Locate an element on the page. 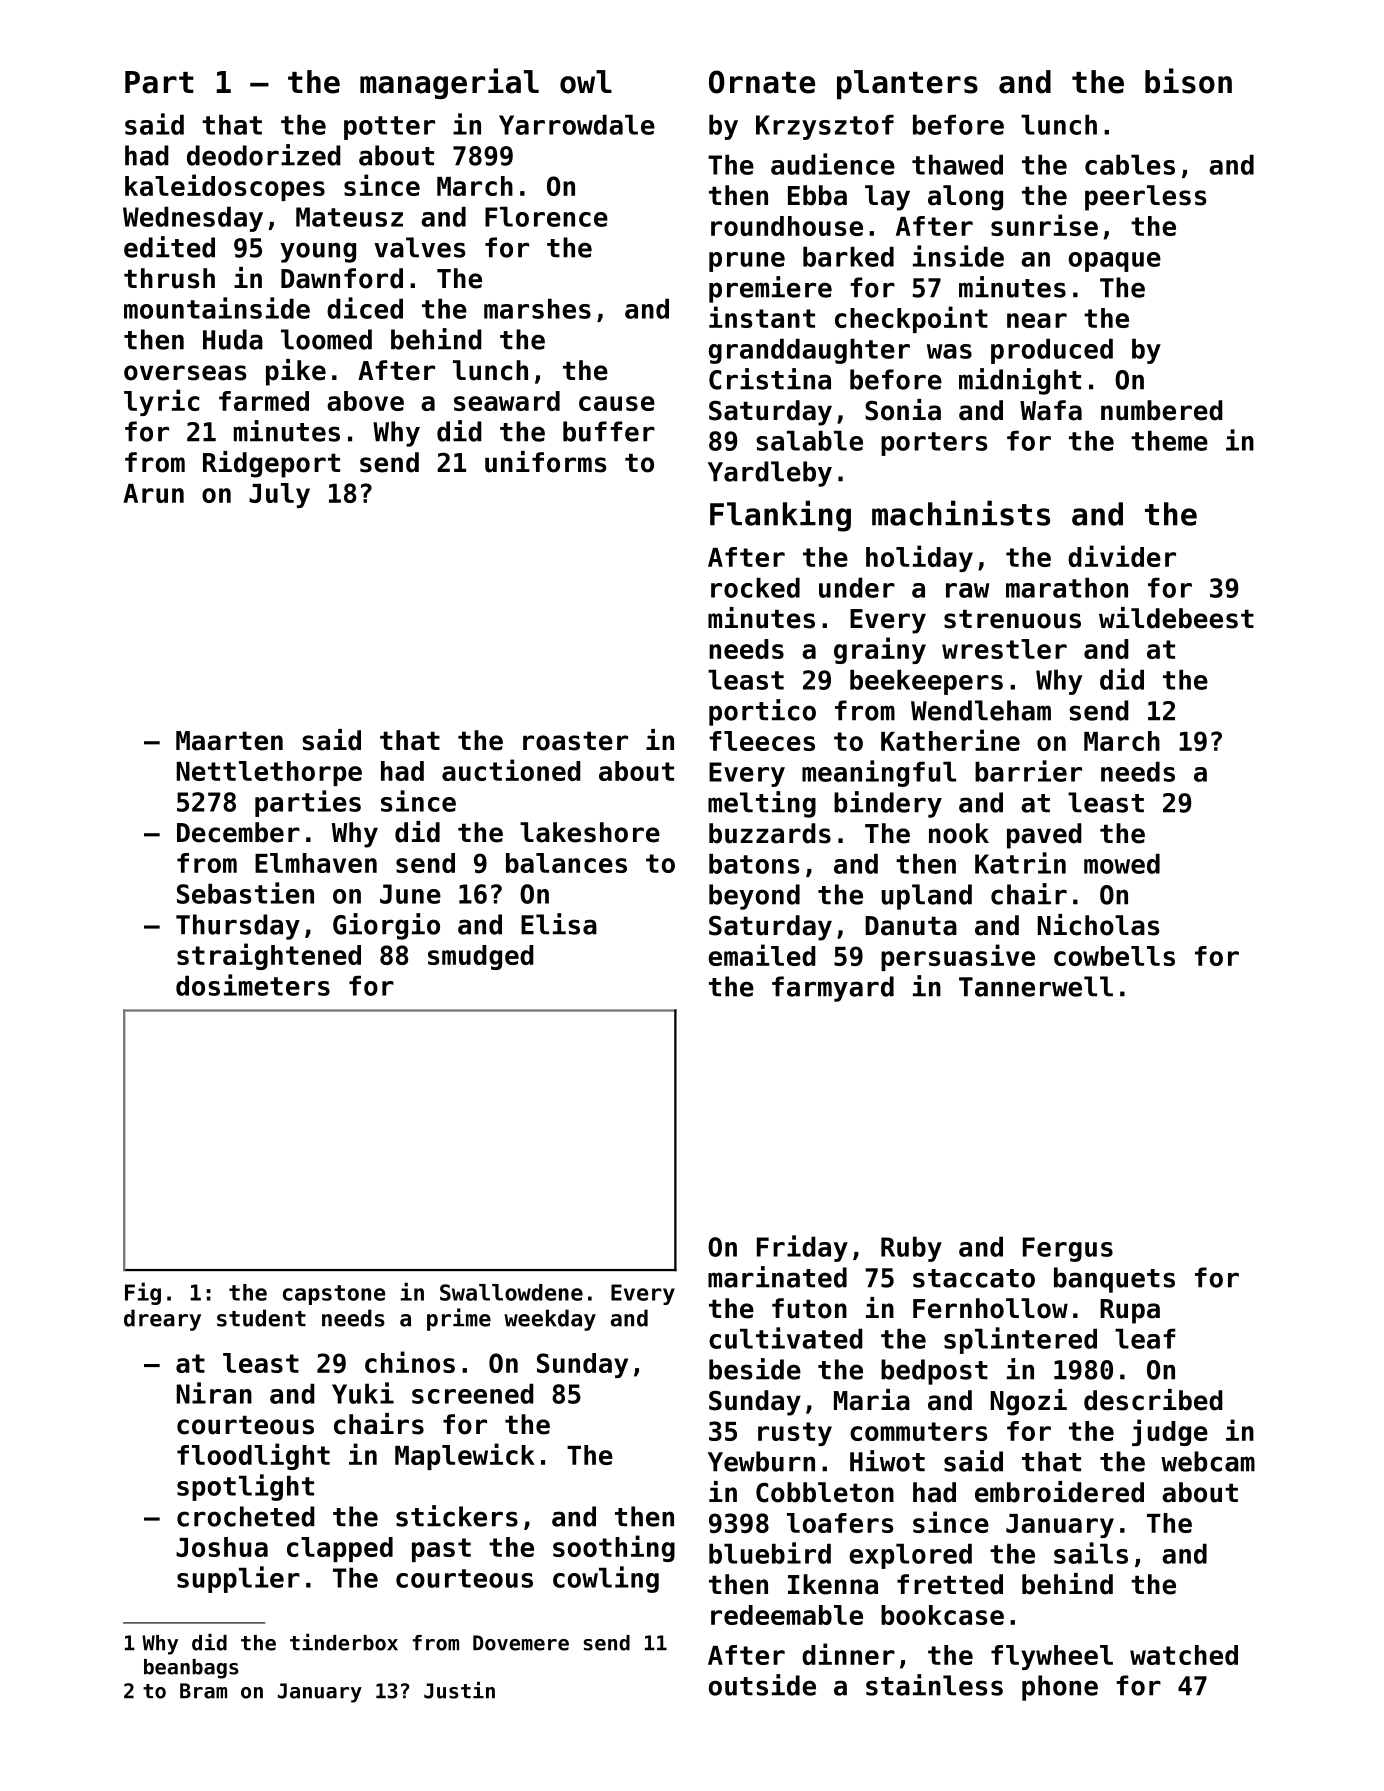 This page has width=1384, height=1791. deodorized is located at coordinates (264, 155).
